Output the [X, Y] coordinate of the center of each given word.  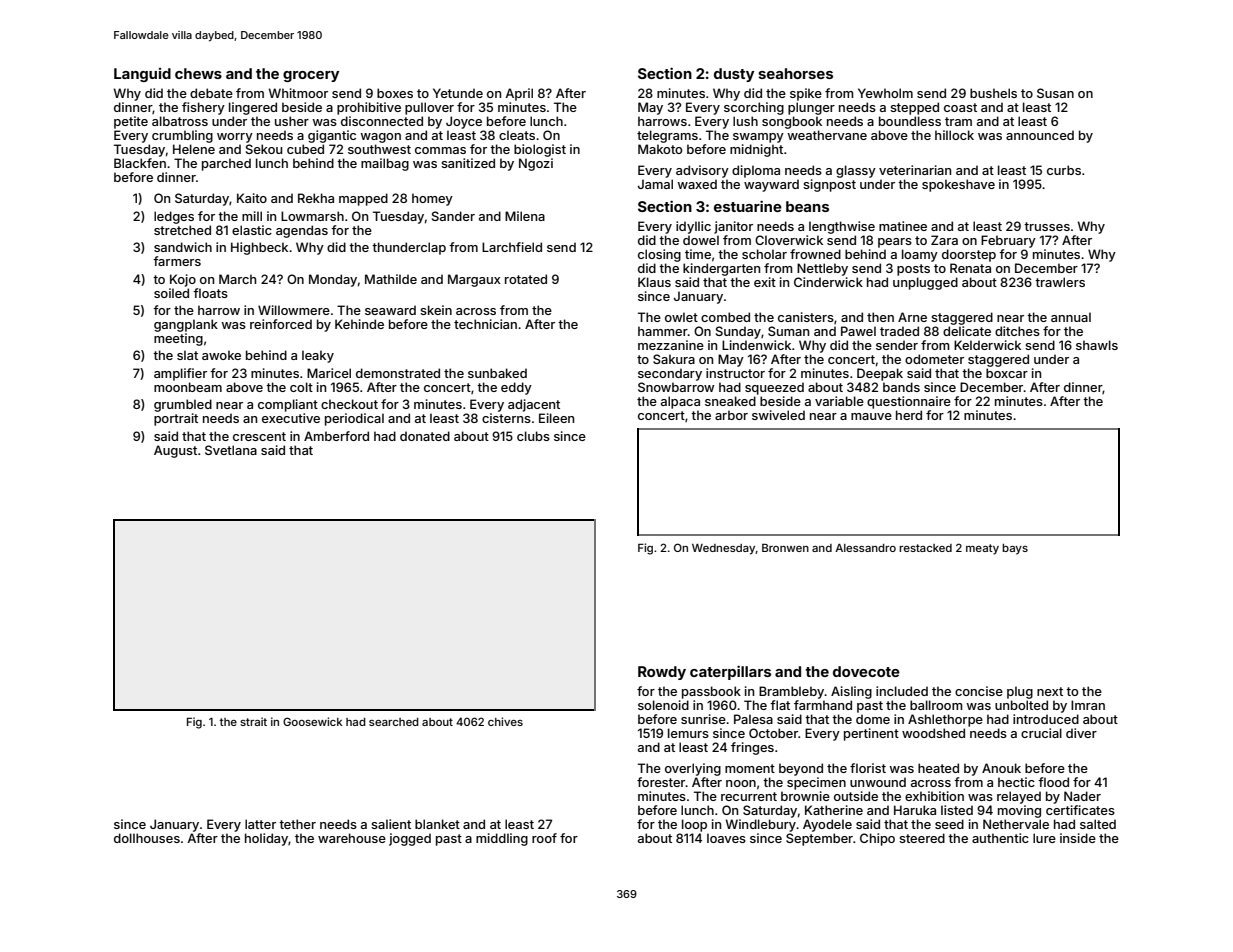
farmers [177, 261]
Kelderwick [987, 345]
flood [1053, 782]
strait [253, 721]
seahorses [795, 73]
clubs [533, 436]
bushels [993, 93]
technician [485, 324]
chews [198, 73]
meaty [982, 549]
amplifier [180, 374]
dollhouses [147, 838]
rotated [526, 279]
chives [505, 721]
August [175, 451]
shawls [1097, 345]
